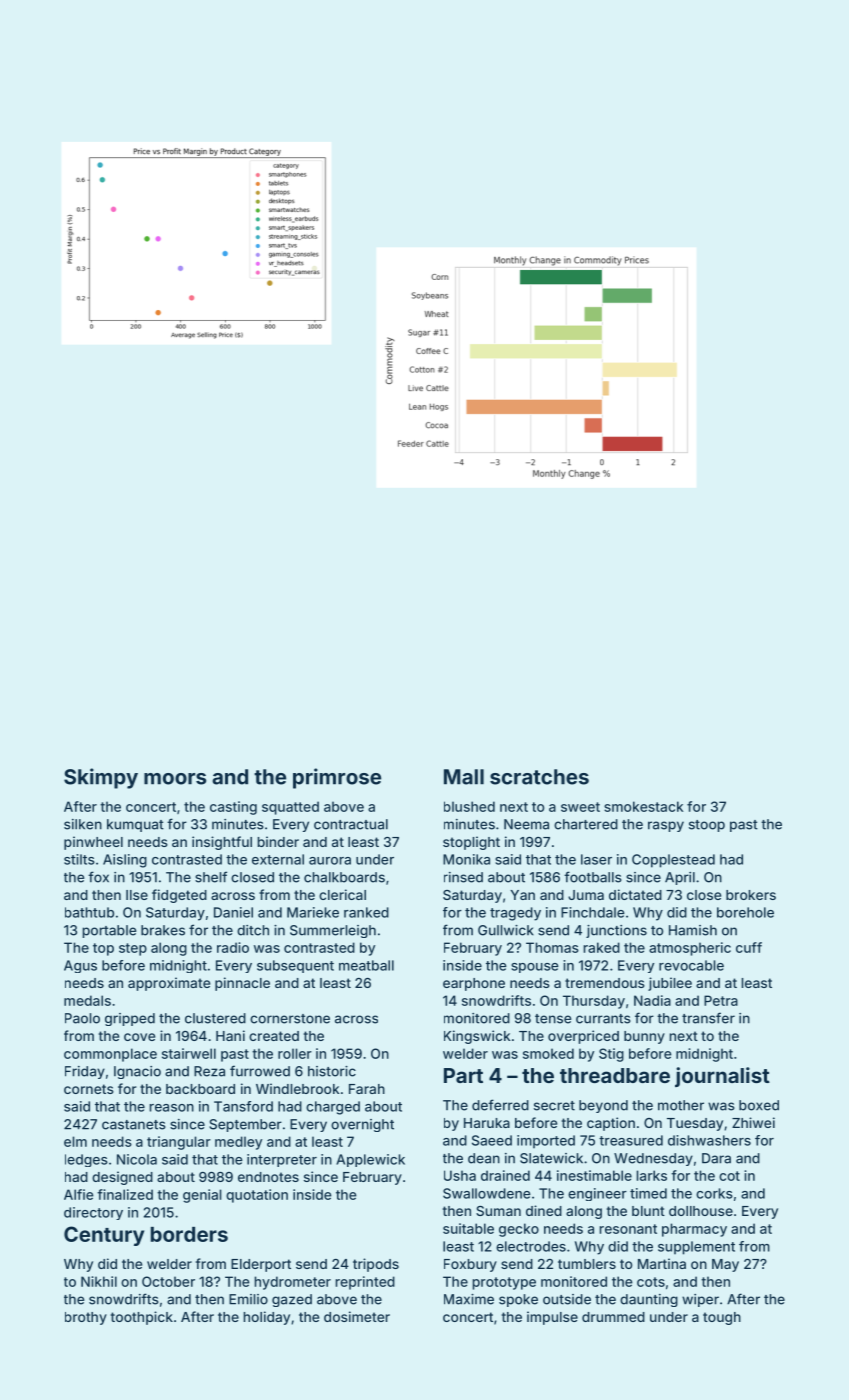  I want to click on Skimpy, so click(101, 778).
